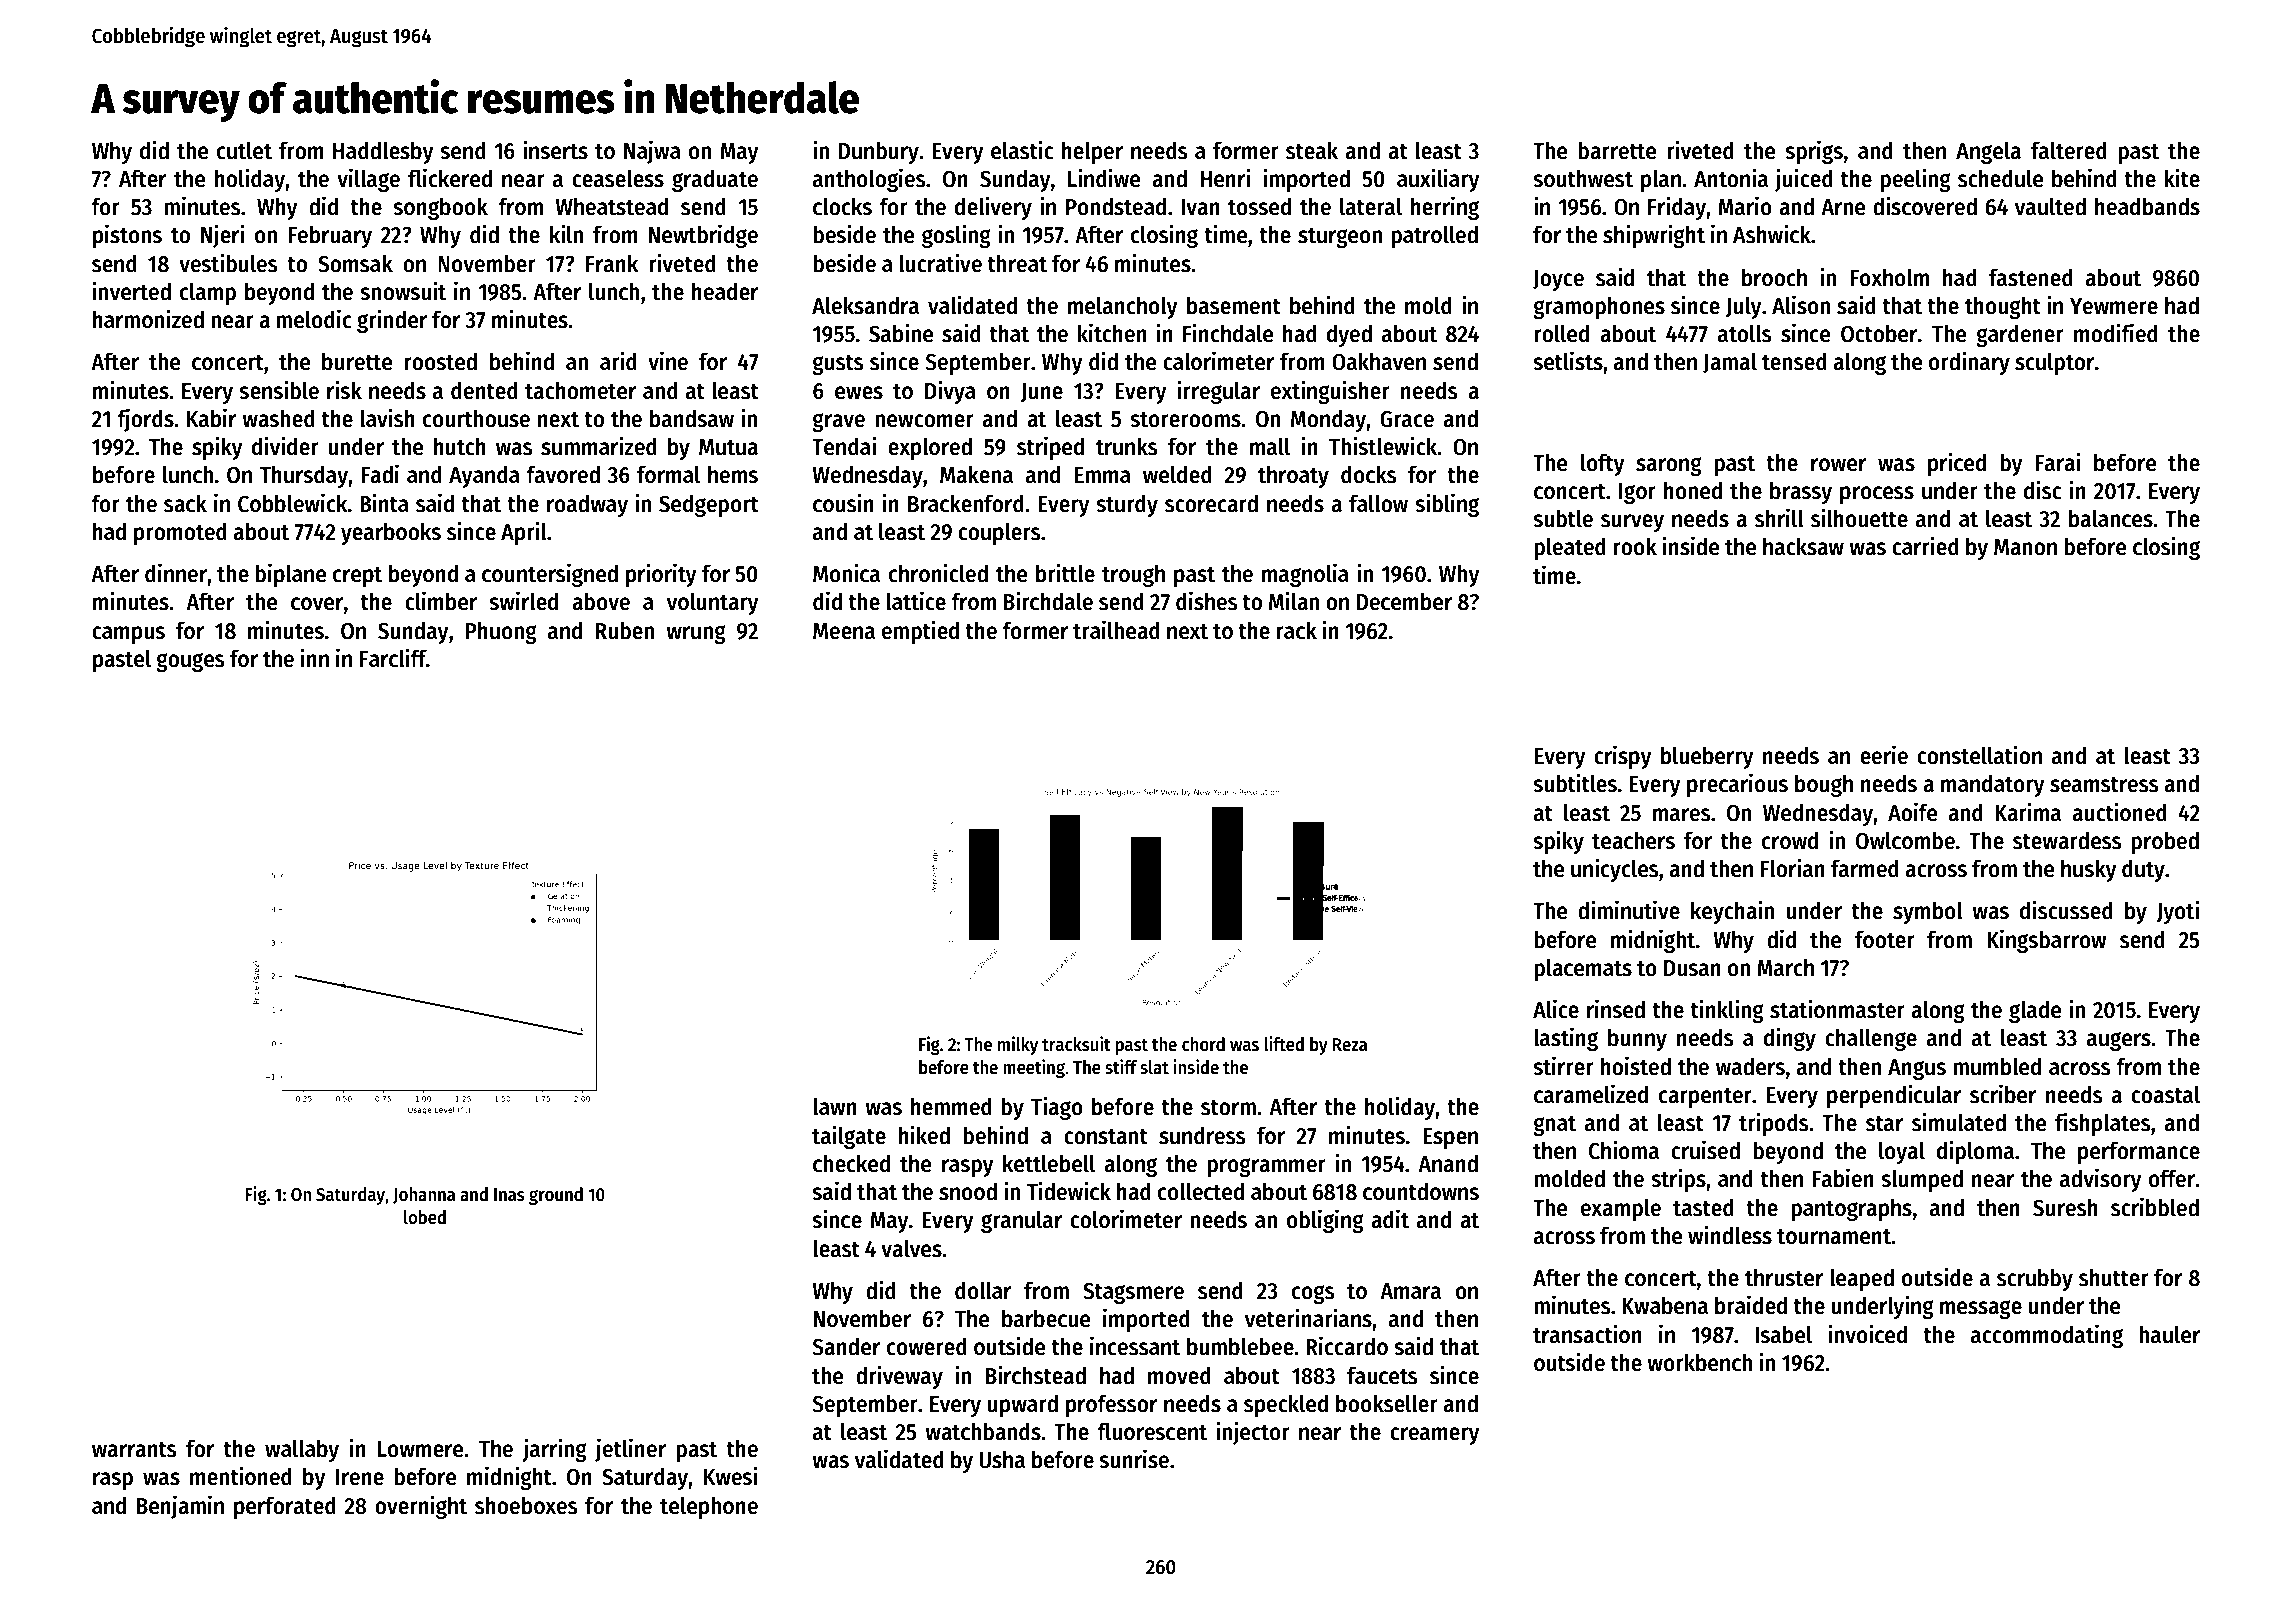 Image resolution: width=2292 pixels, height=1620 pixels. Describe the element at coordinates (1794, 361) in the screenshot. I see `tensed` at that location.
